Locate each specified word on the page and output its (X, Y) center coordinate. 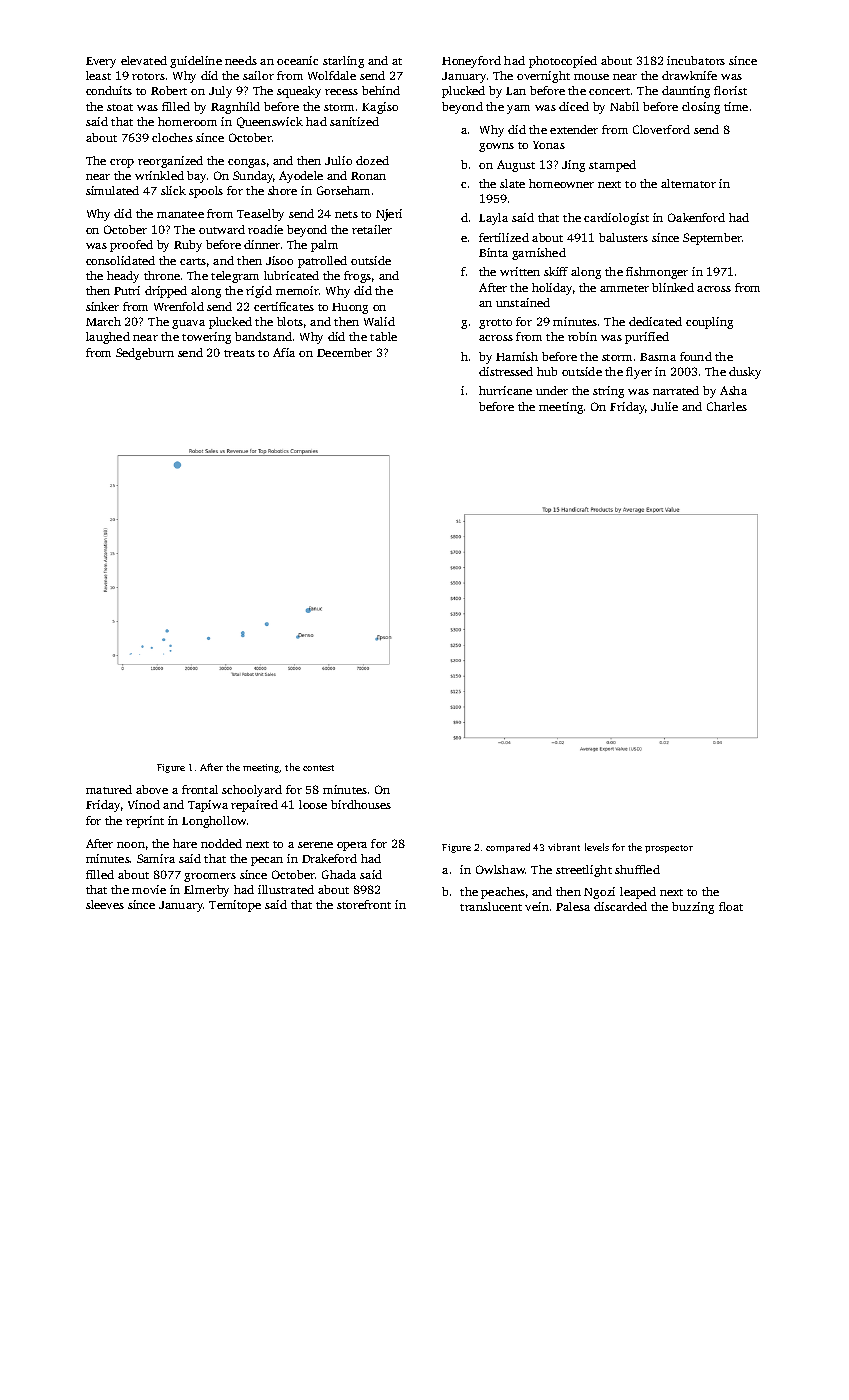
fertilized (504, 237)
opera (352, 846)
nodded (221, 843)
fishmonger (657, 273)
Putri (127, 290)
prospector (669, 849)
